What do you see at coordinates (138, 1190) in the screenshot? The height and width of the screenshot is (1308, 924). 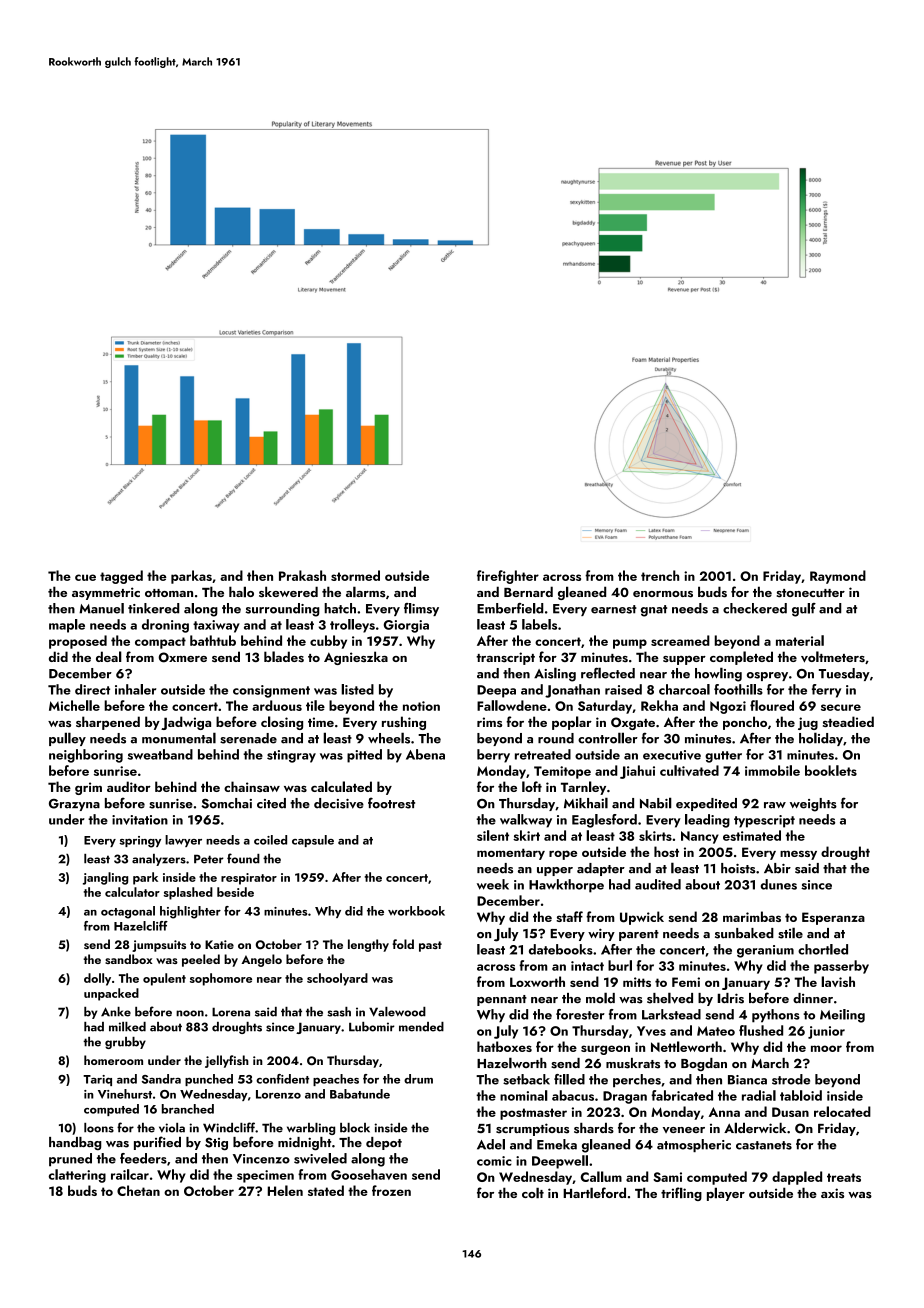 I see `Chetan` at bounding box center [138, 1190].
